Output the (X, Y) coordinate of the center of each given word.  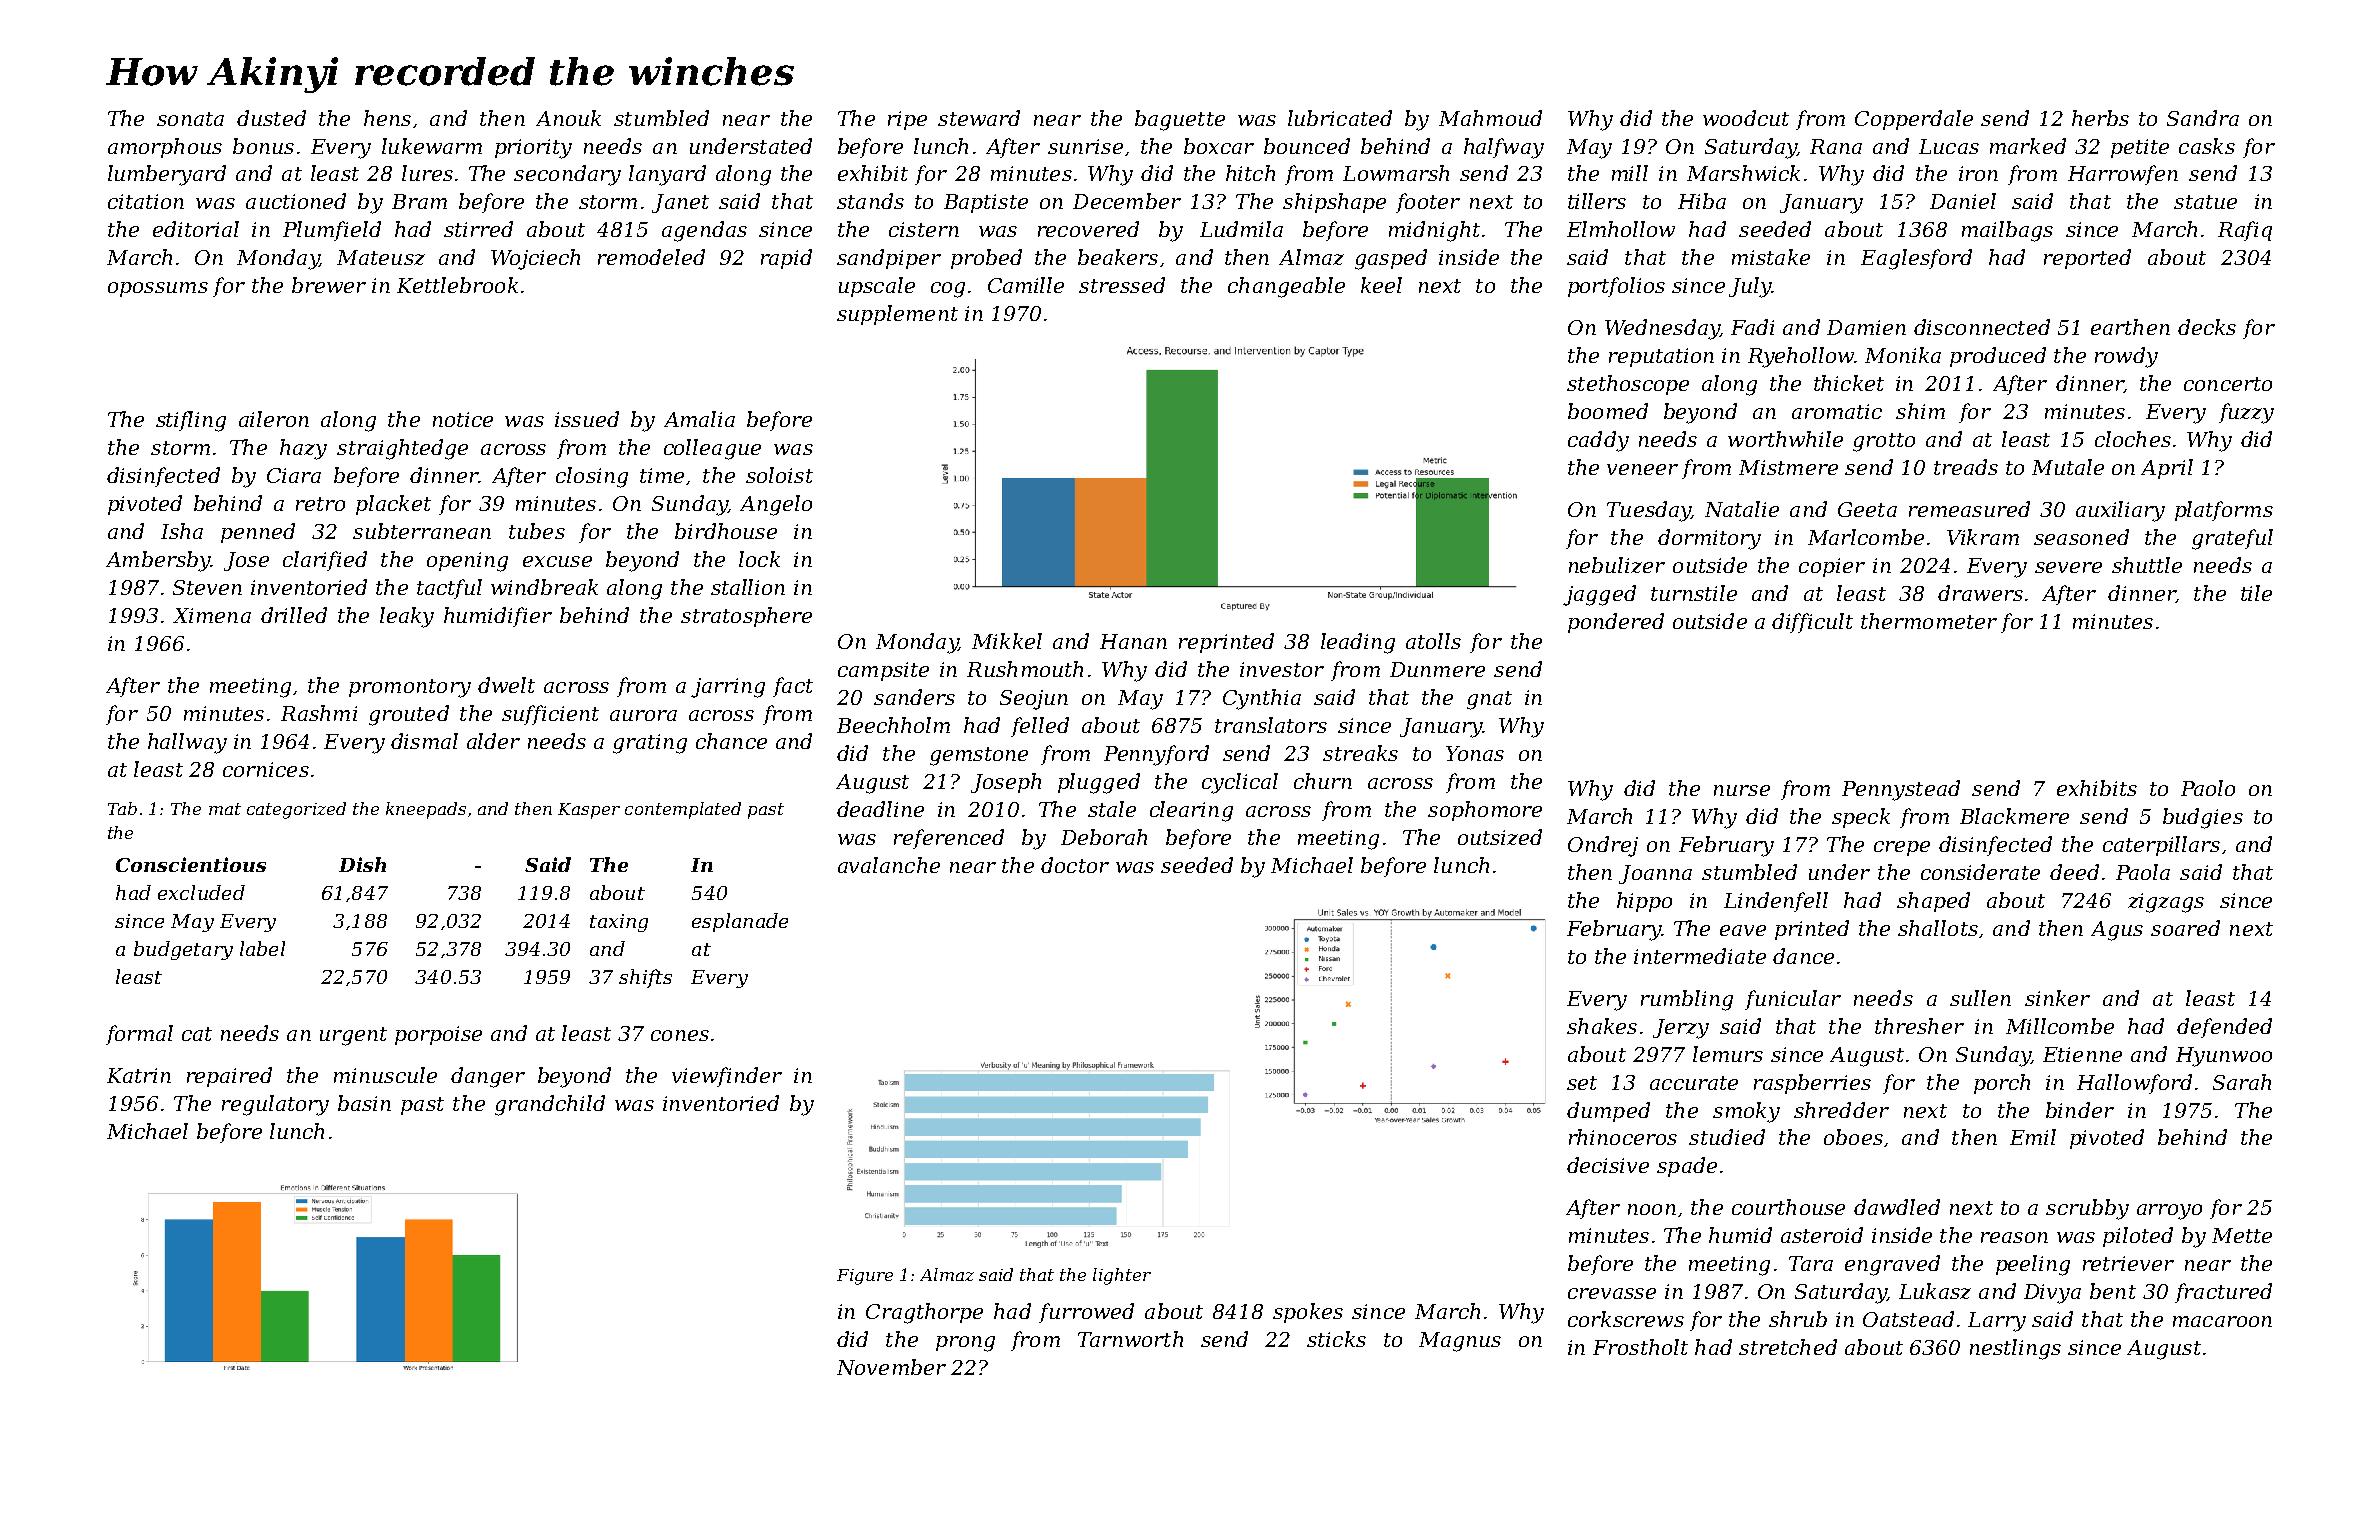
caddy (1598, 441)
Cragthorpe (924, 1313)
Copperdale (1914, 120)
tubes (537, 531)
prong (965, 1344)
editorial (196, 229)
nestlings (2015, 1349)
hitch (1250, 173)
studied (1727, 1137)
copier (1832, 567)
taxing (619, 923)
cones (680, 1035)
